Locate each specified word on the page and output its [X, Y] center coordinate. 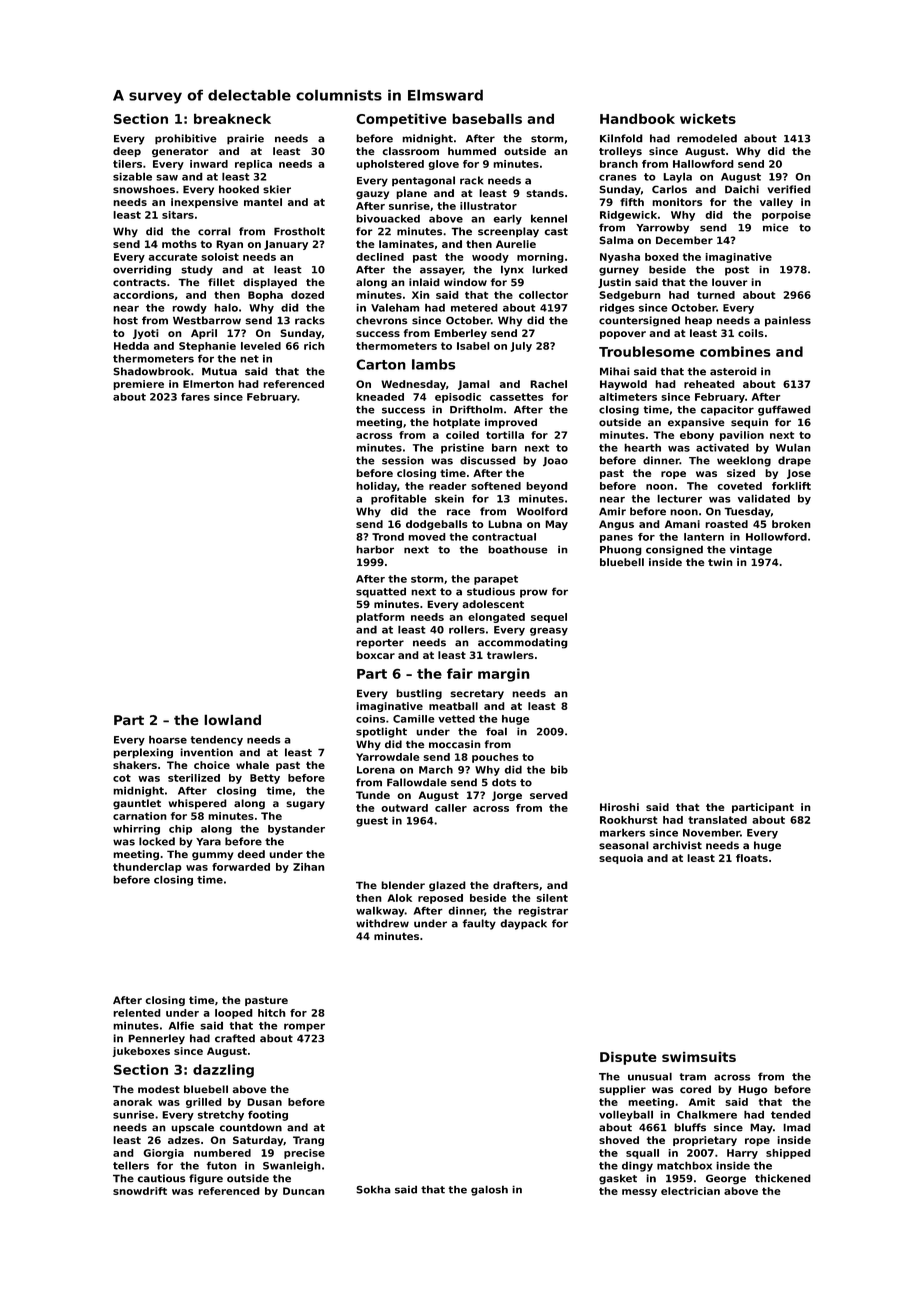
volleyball [626, 1115]
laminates [406, 244]
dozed [307, 295]
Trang [308, 1141]
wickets [708, 118]
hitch [272, 1013]
